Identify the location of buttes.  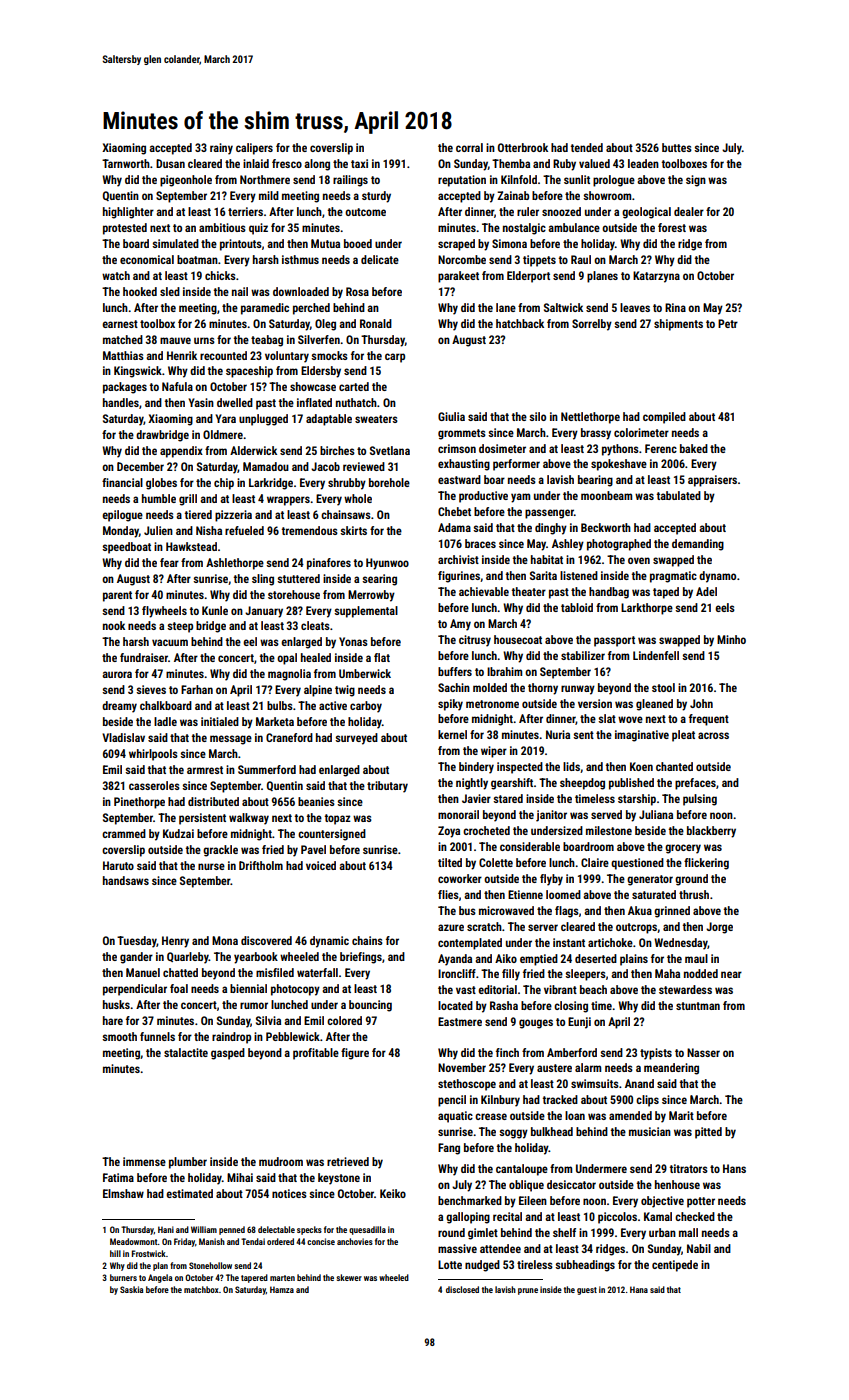
(677, 147).
